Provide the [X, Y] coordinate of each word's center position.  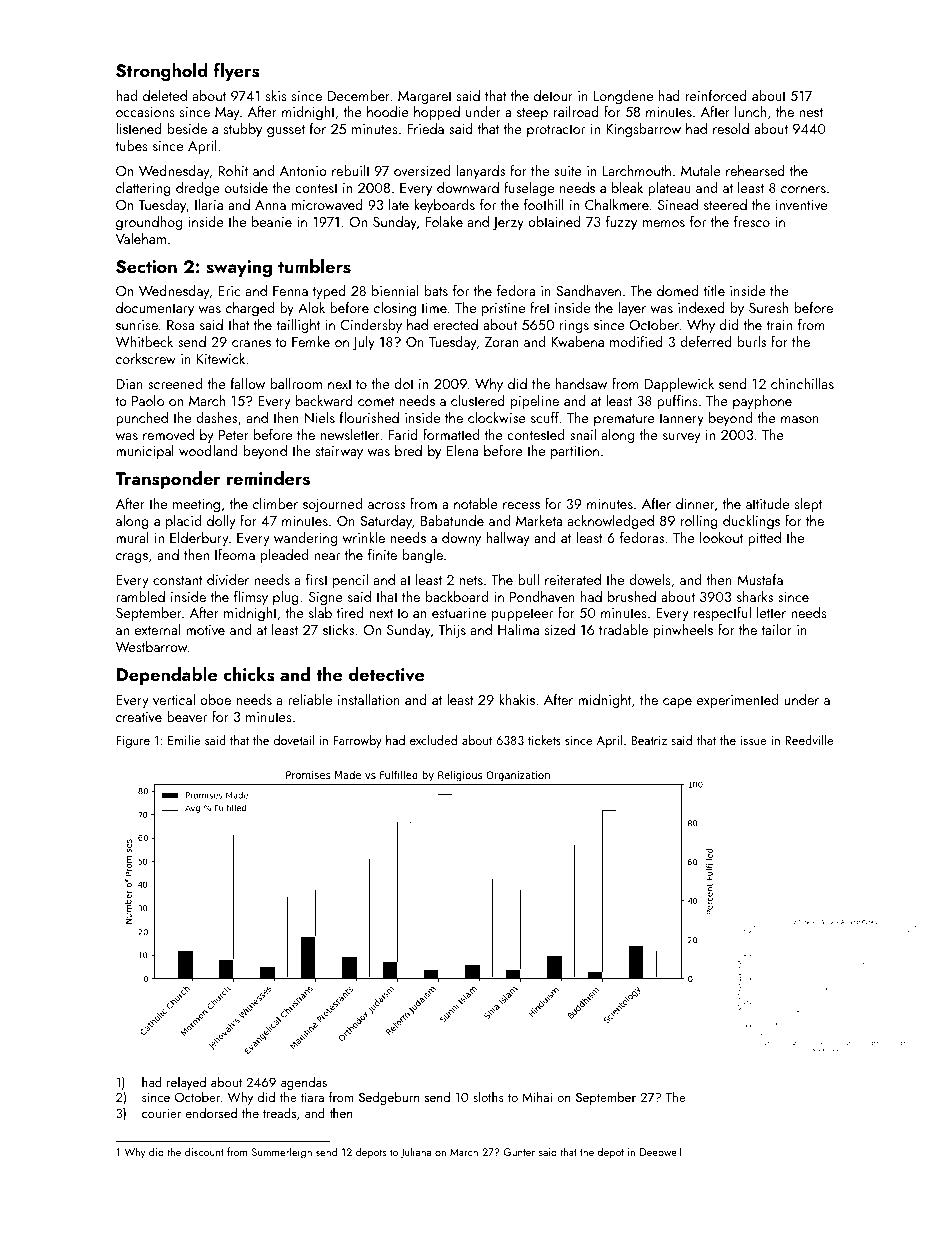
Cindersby [371, 326]
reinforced [716, 95]
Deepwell [660, 1152]
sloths [488, 1096]
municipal [145, 452]
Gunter [519, 1152]
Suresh [768, 307]
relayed [186, 1083]
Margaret [425, 98]
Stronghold [162, 72]
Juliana [416, 1153]
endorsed [211, 1112]
